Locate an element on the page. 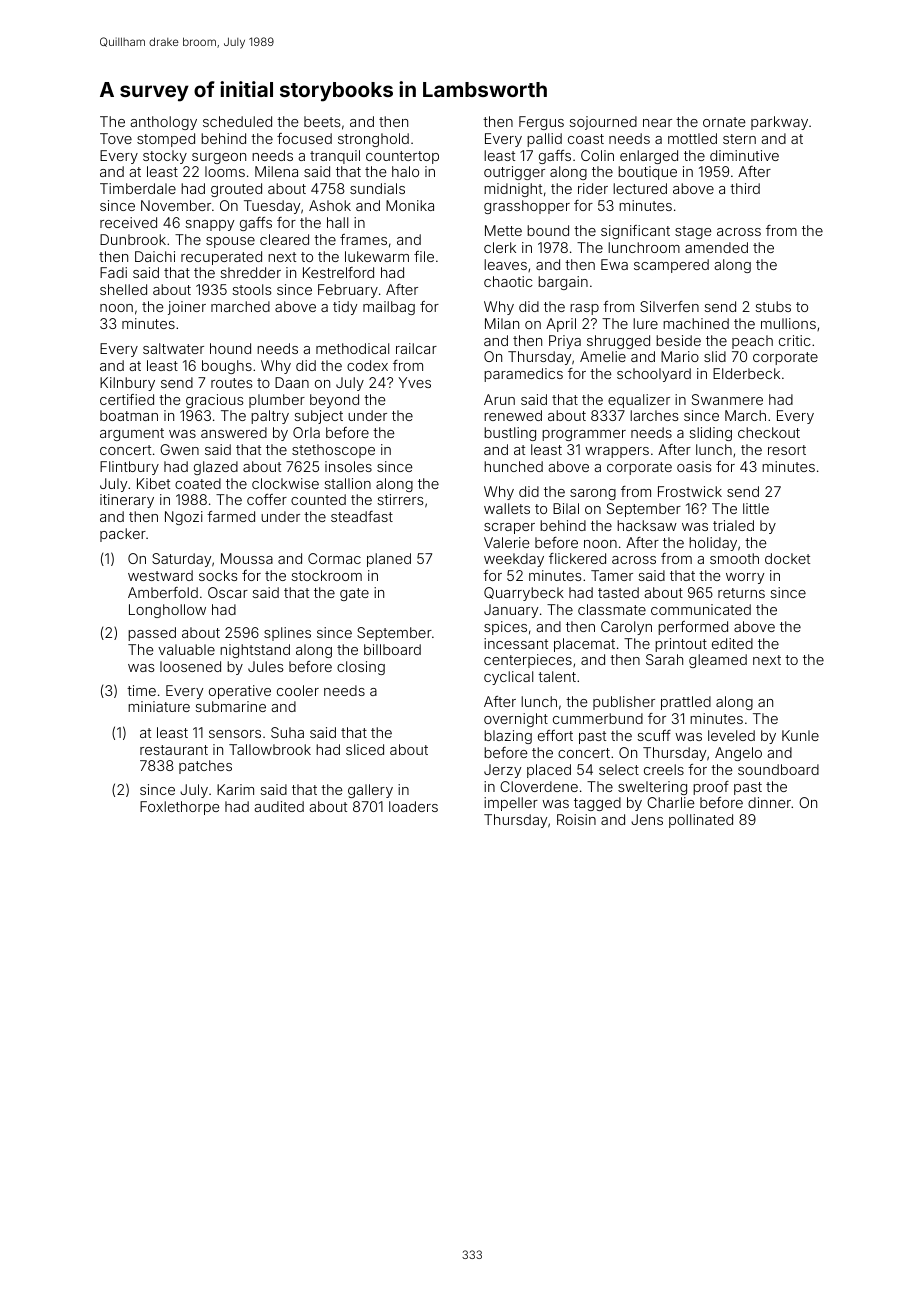  leaves is located at coordinates (505, 264).
